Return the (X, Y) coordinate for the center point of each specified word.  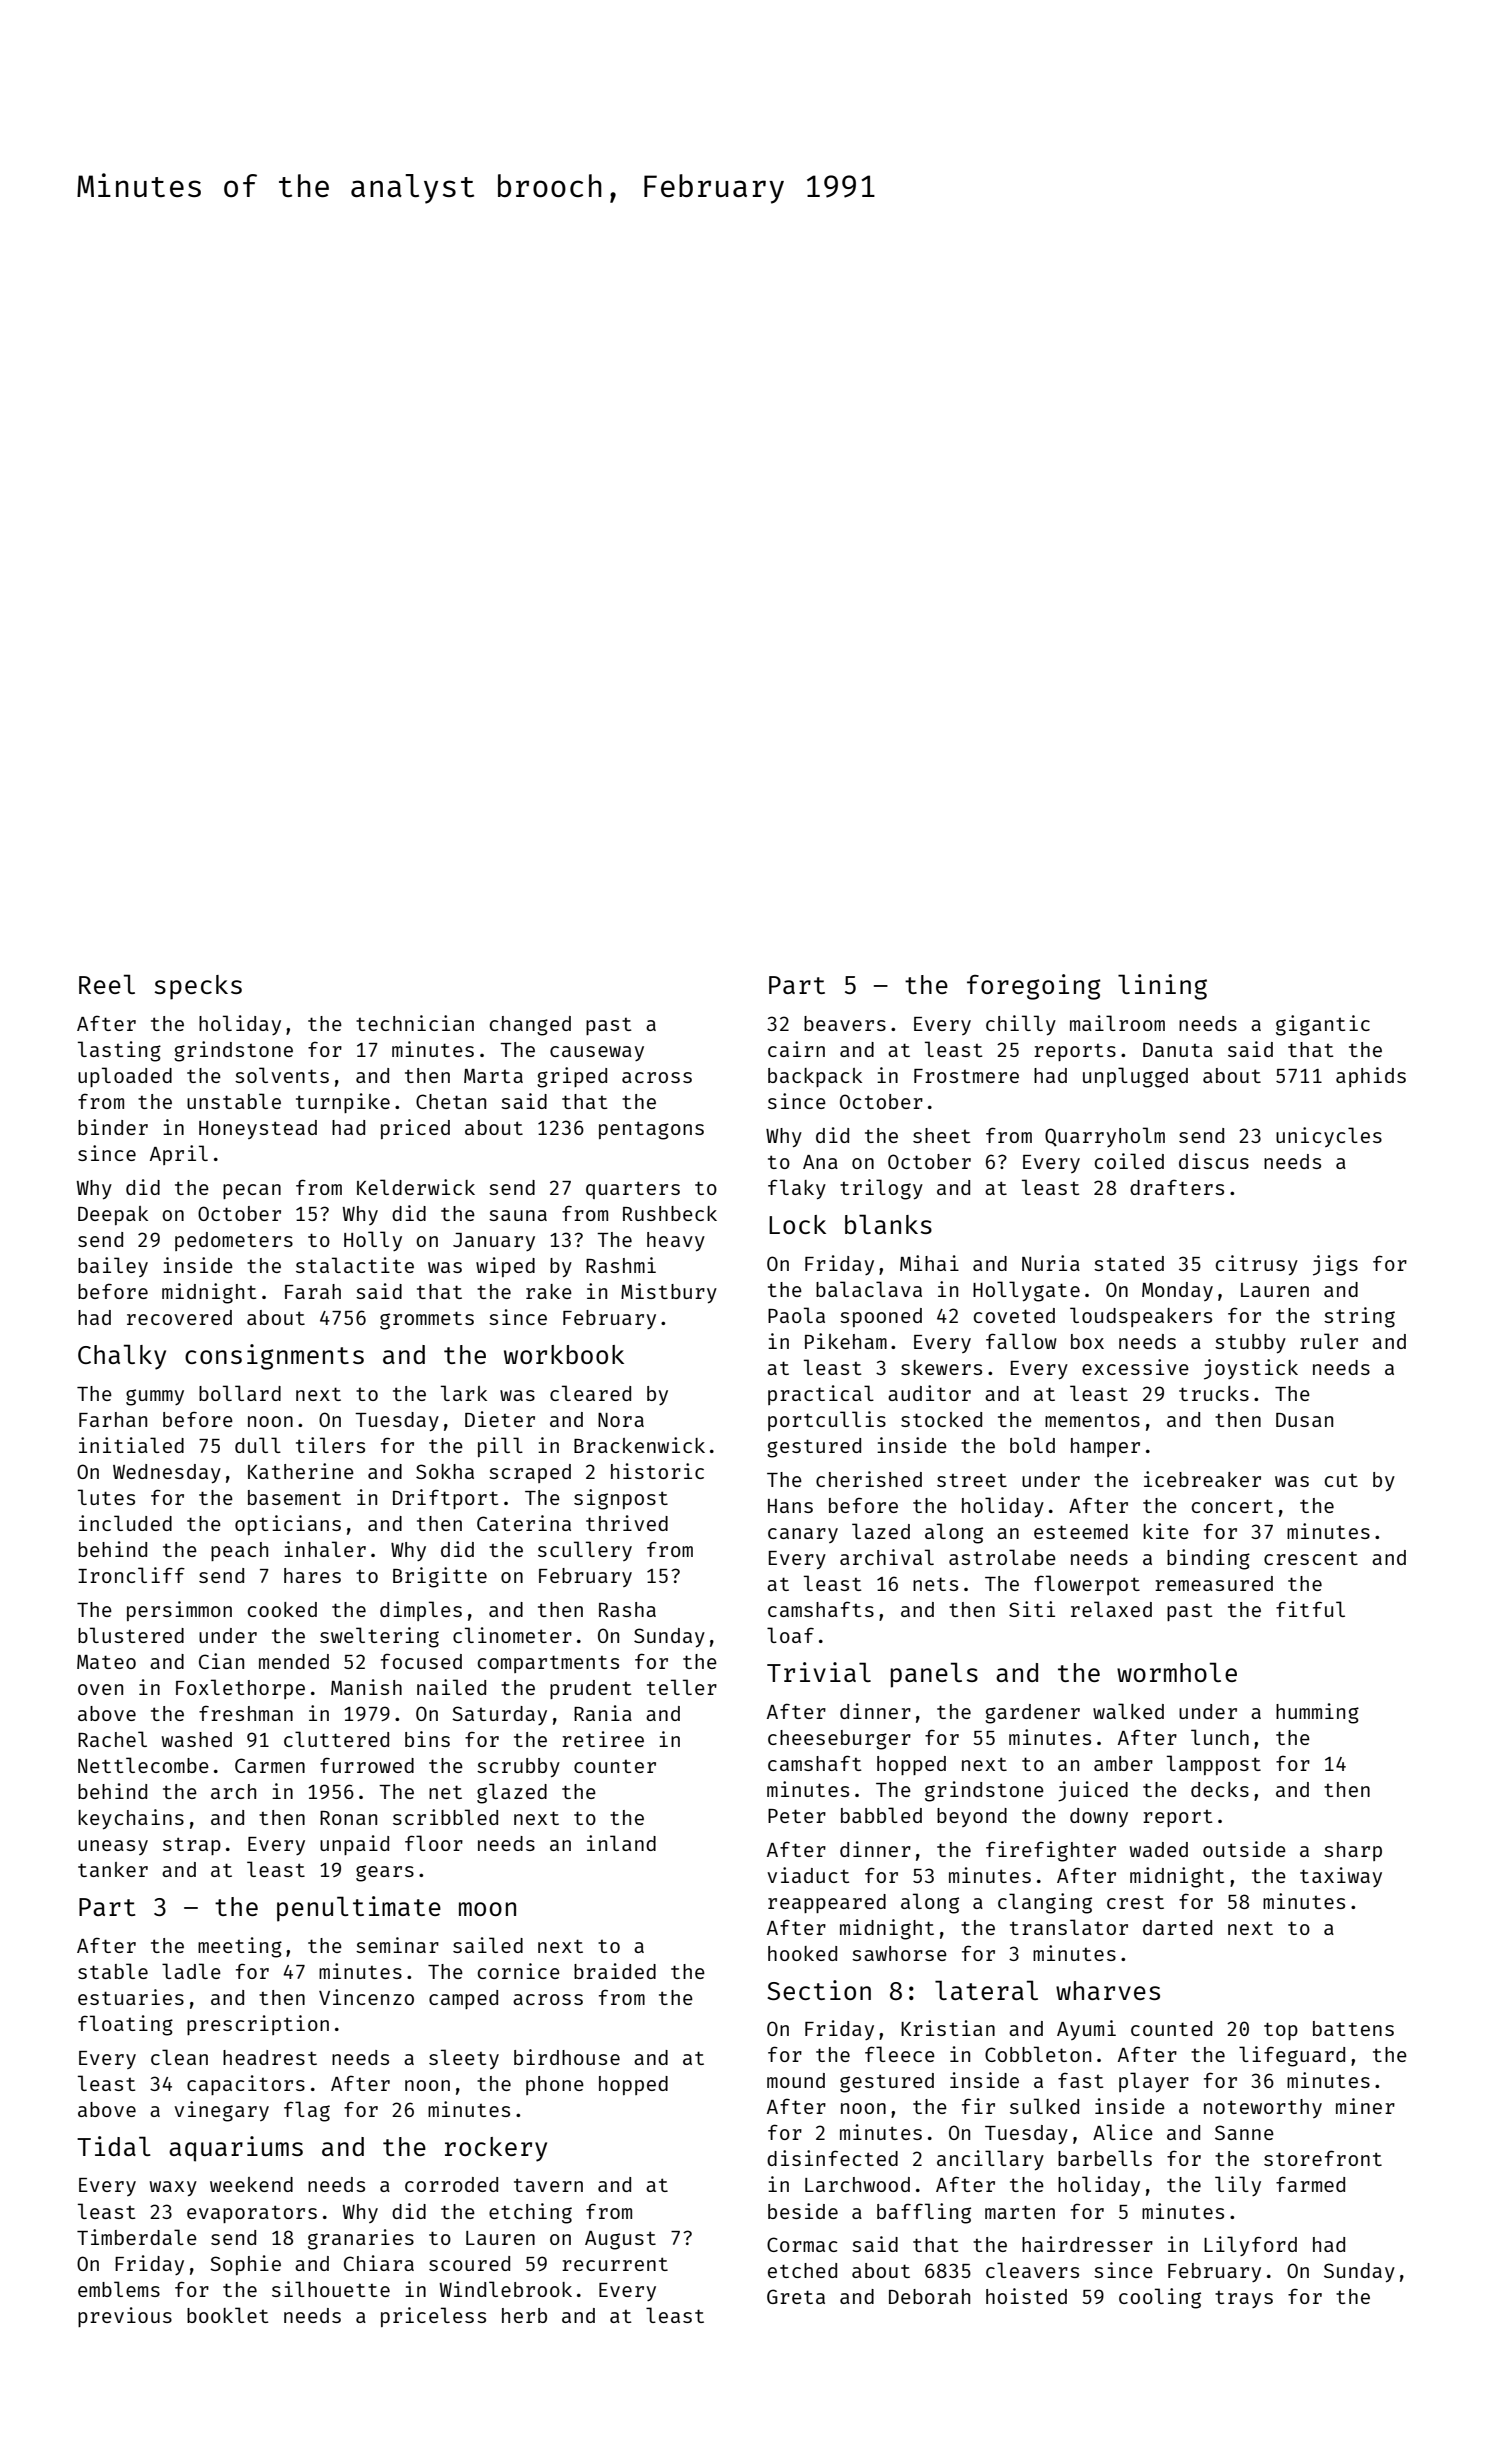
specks (198, 987)
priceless (433, 2317)
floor (434, 1843)
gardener (1032, 1714)
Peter (797, 1816)
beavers (845, 1023)
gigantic (1323, 1025)
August (620, 2240)
